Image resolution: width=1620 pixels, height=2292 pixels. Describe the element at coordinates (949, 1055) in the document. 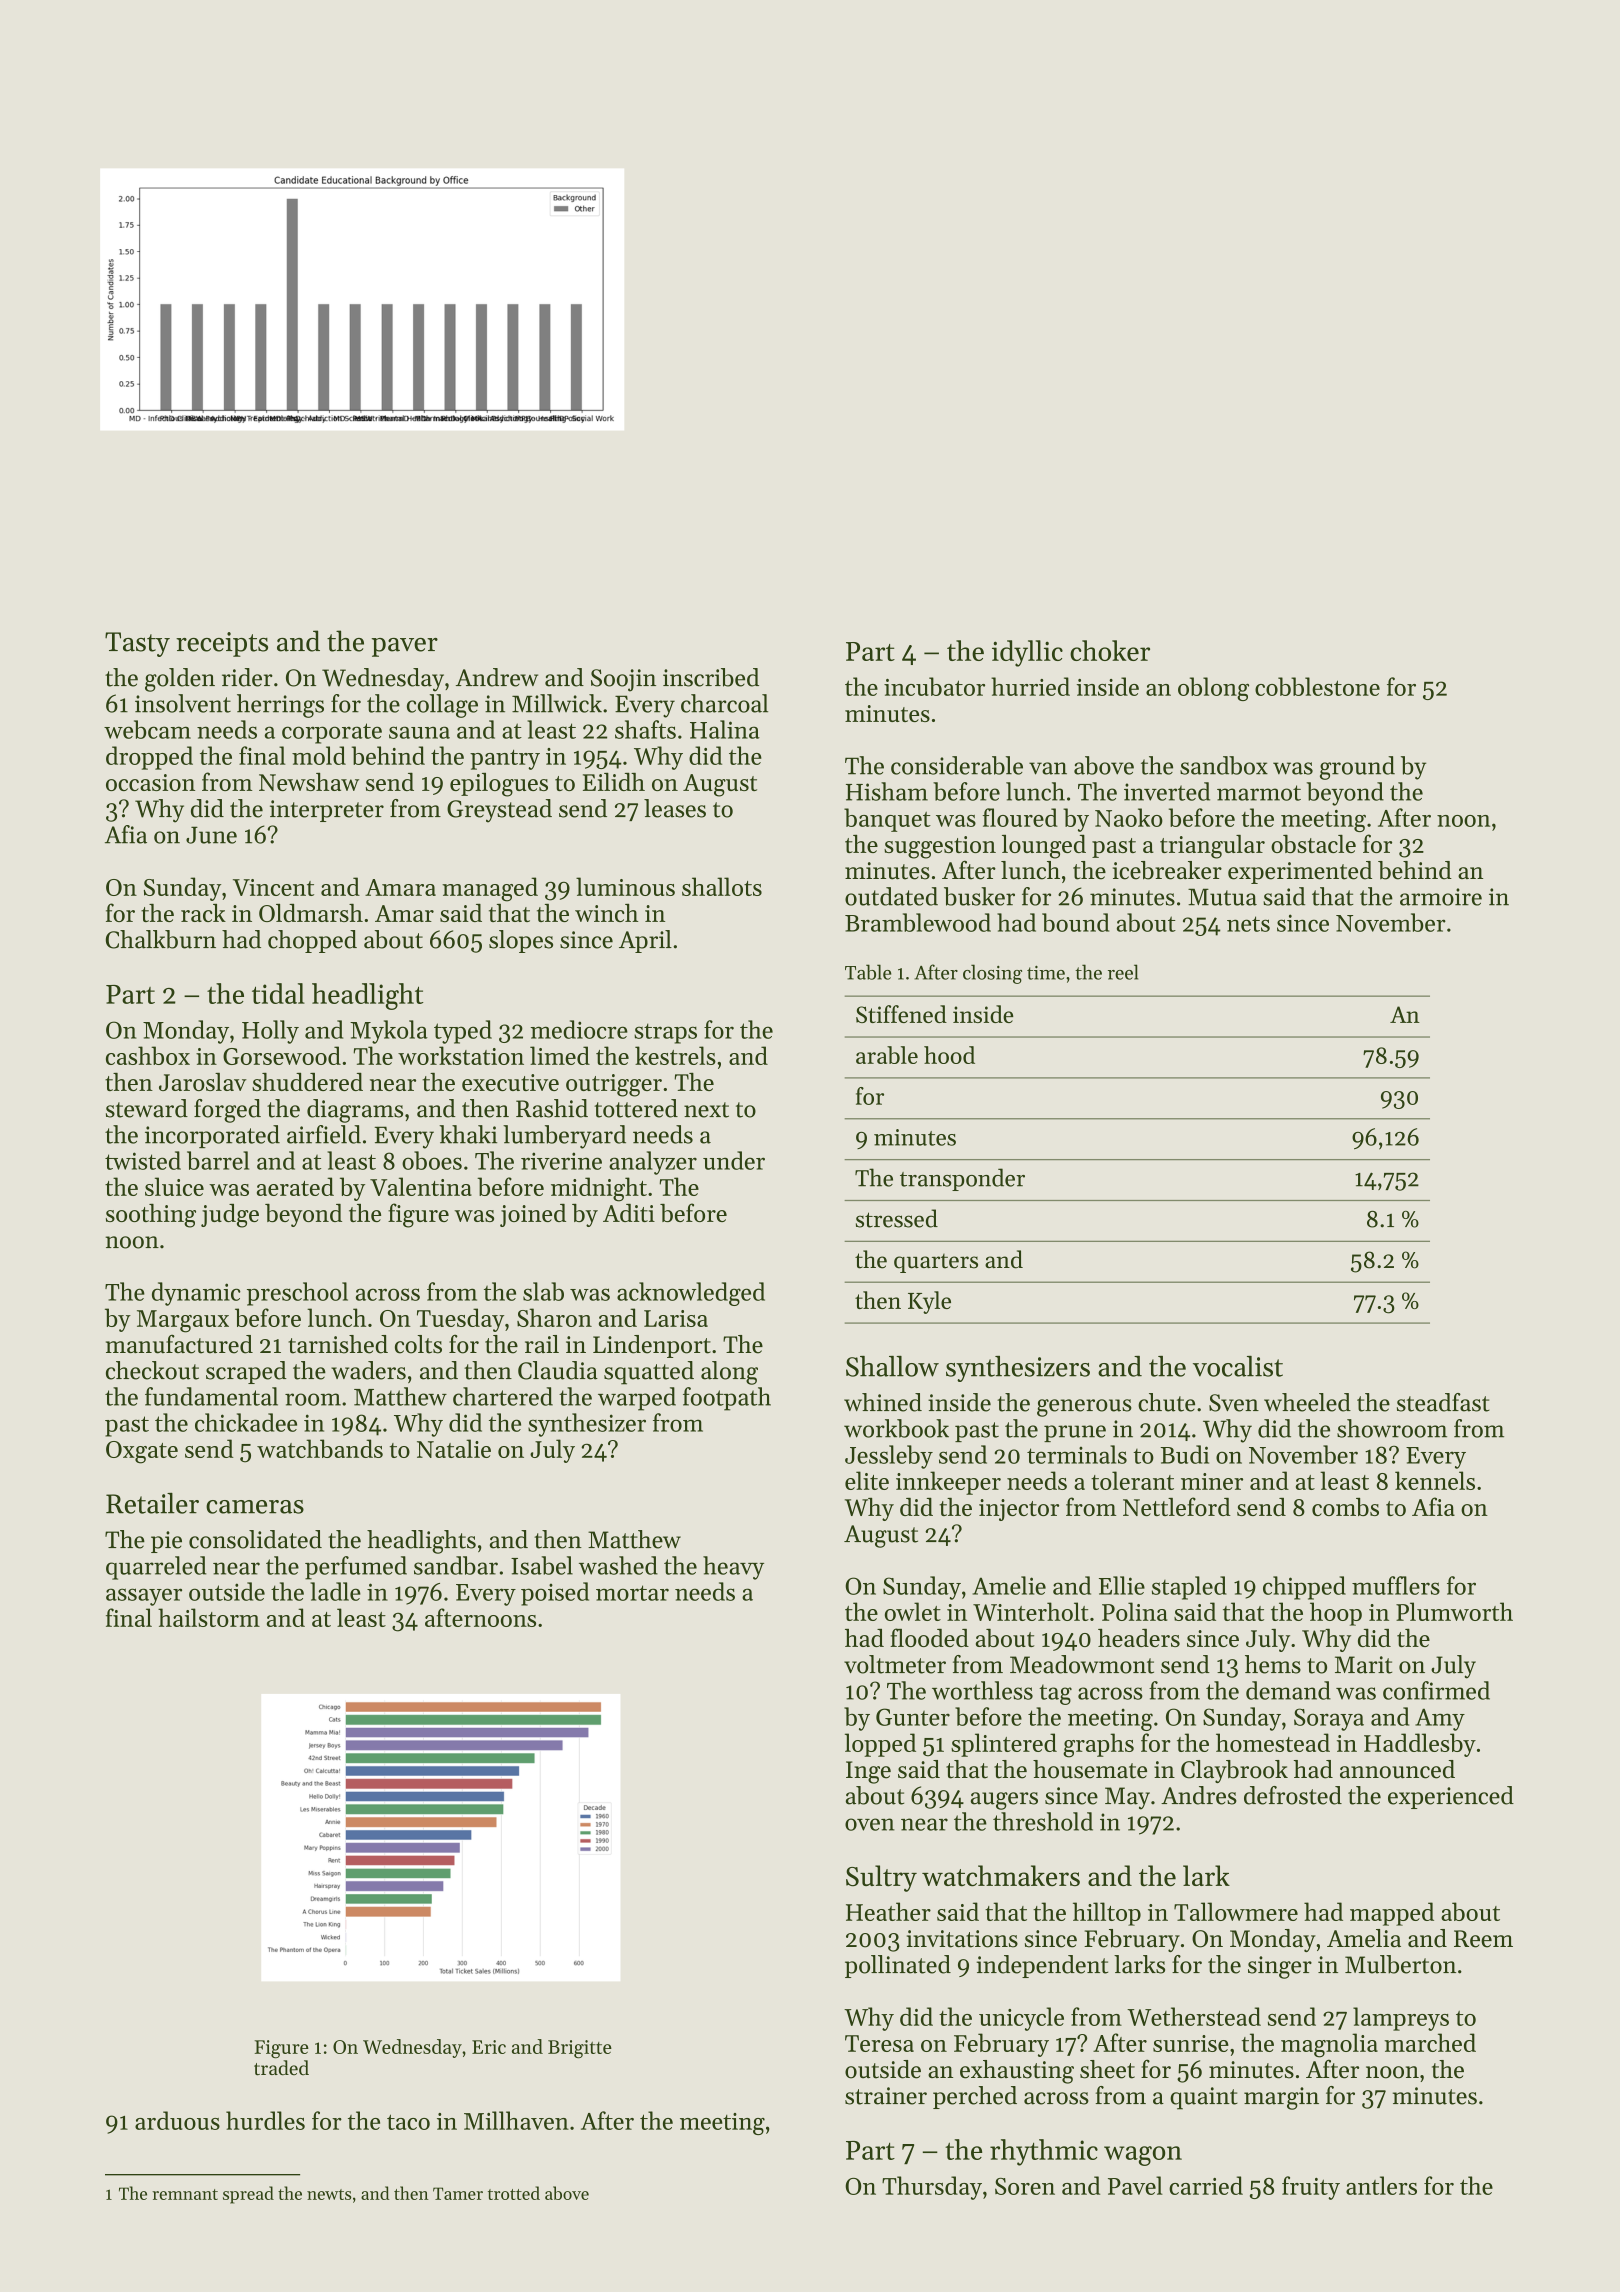

I see `hood` at that location.
